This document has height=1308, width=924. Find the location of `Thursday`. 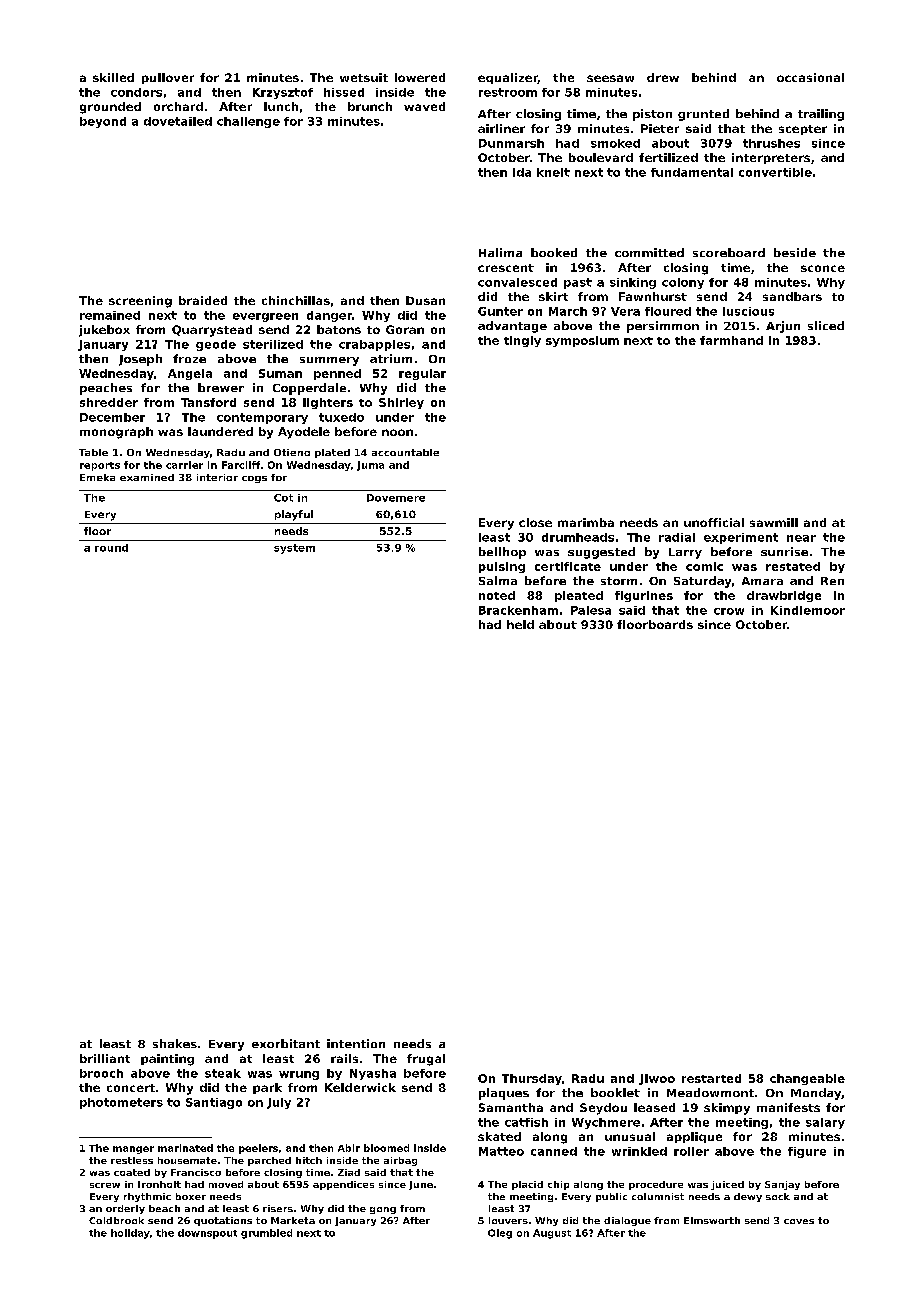

Thursday is located at coordinates (532, 1079).
